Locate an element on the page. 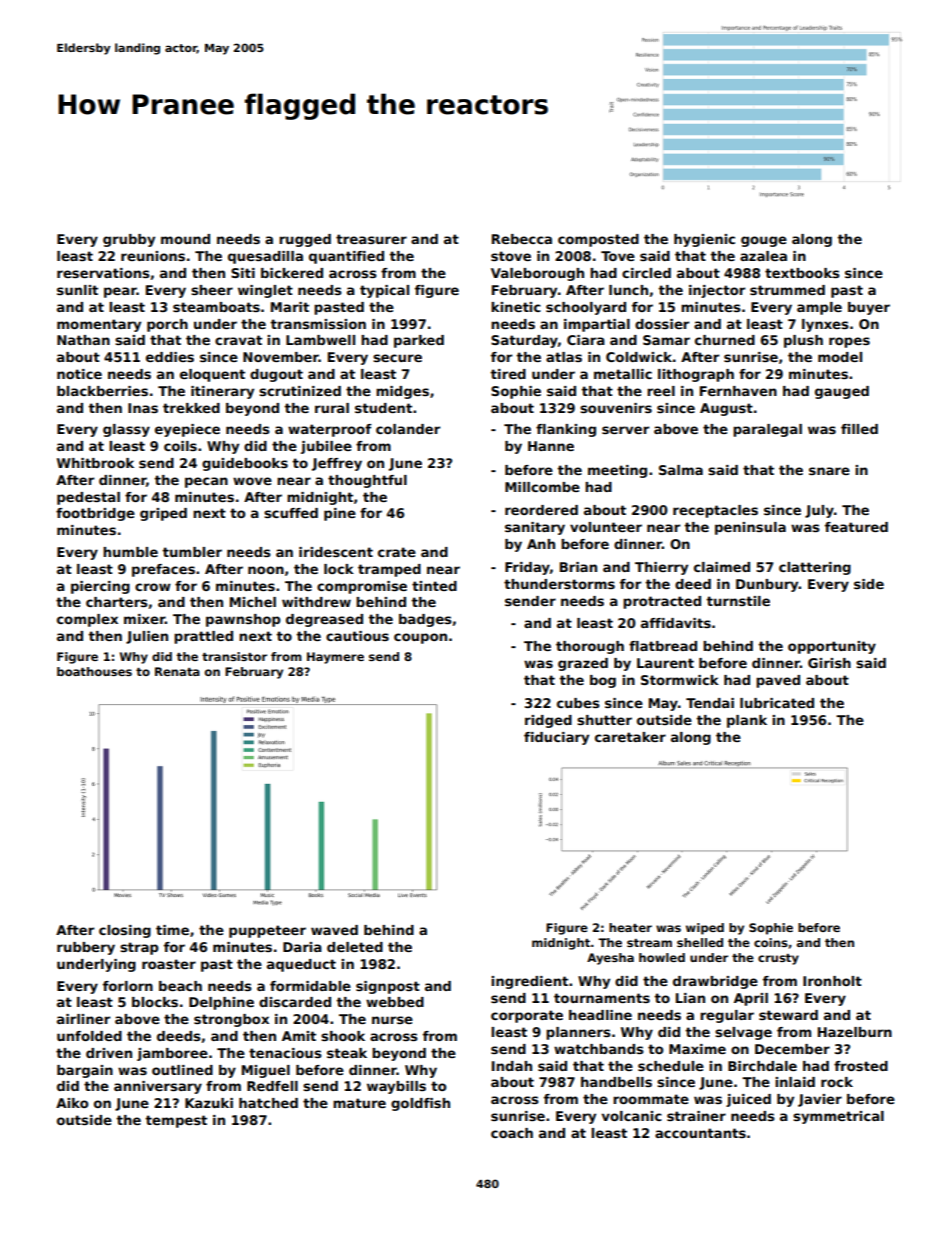 This image has width=952, height=1233. treasurer is located at coordinates (371, 239).
